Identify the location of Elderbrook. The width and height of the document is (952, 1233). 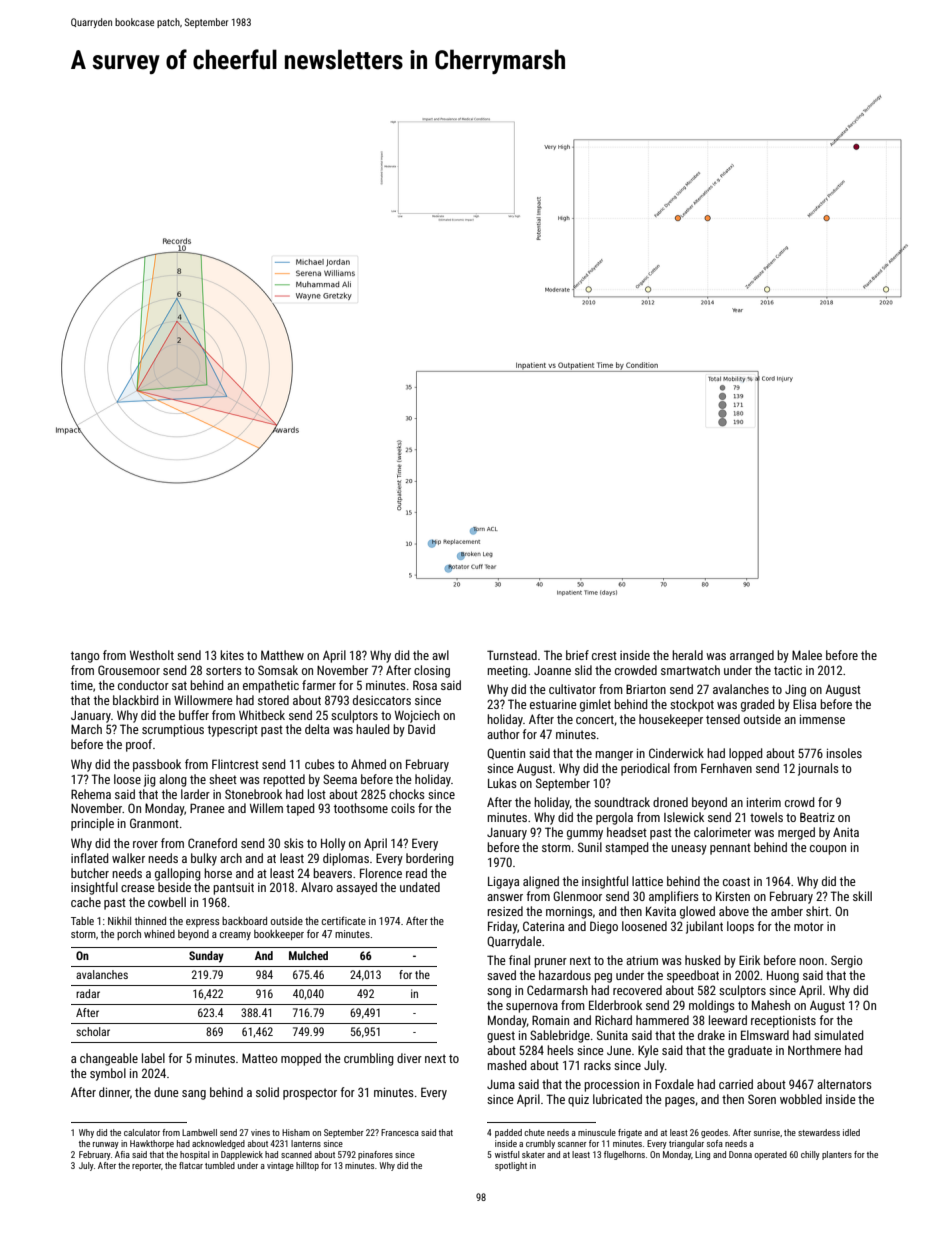
(615, 1005).
